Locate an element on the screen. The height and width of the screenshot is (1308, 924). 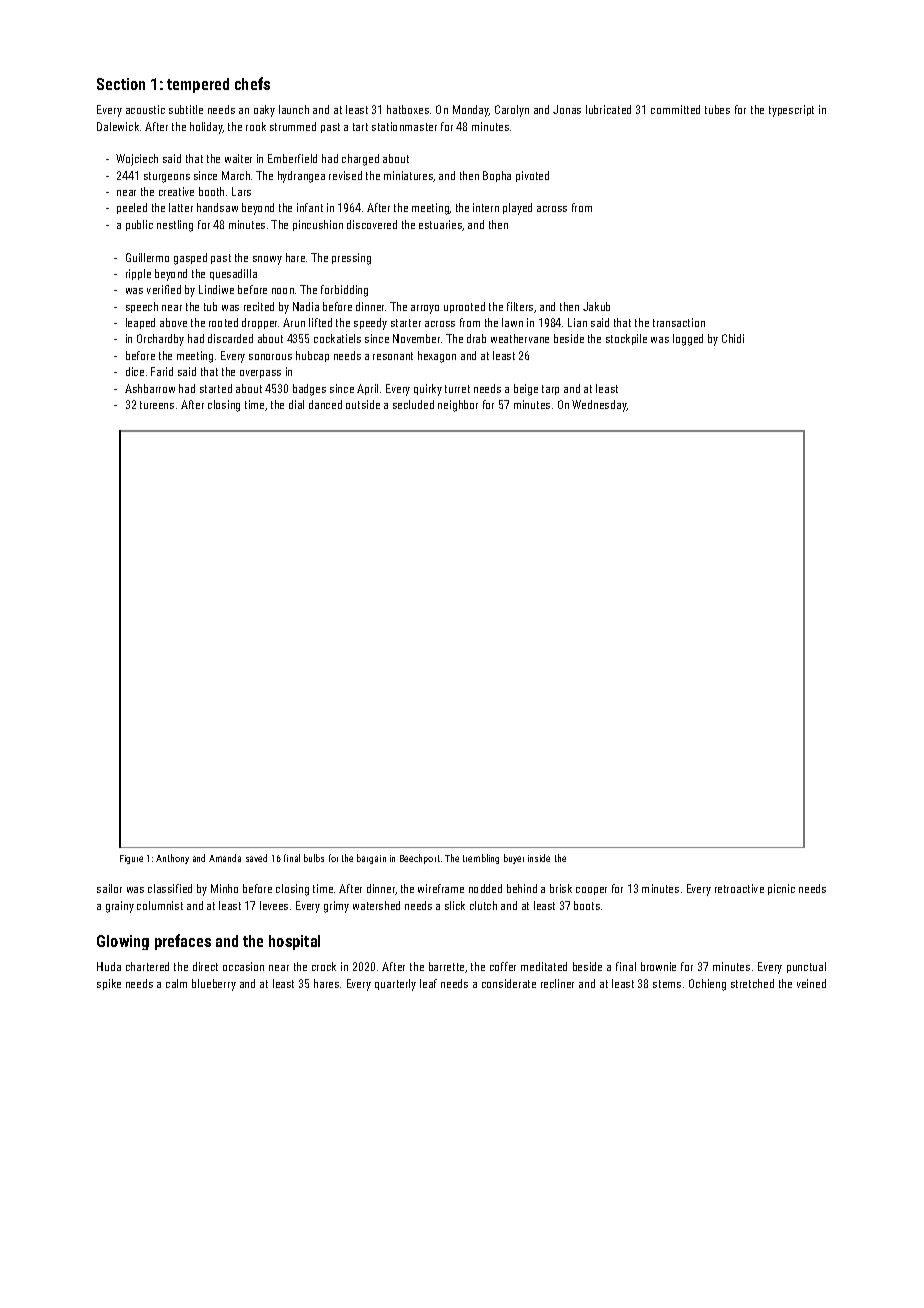
hatboxes is located at coordinates (408, 109).
